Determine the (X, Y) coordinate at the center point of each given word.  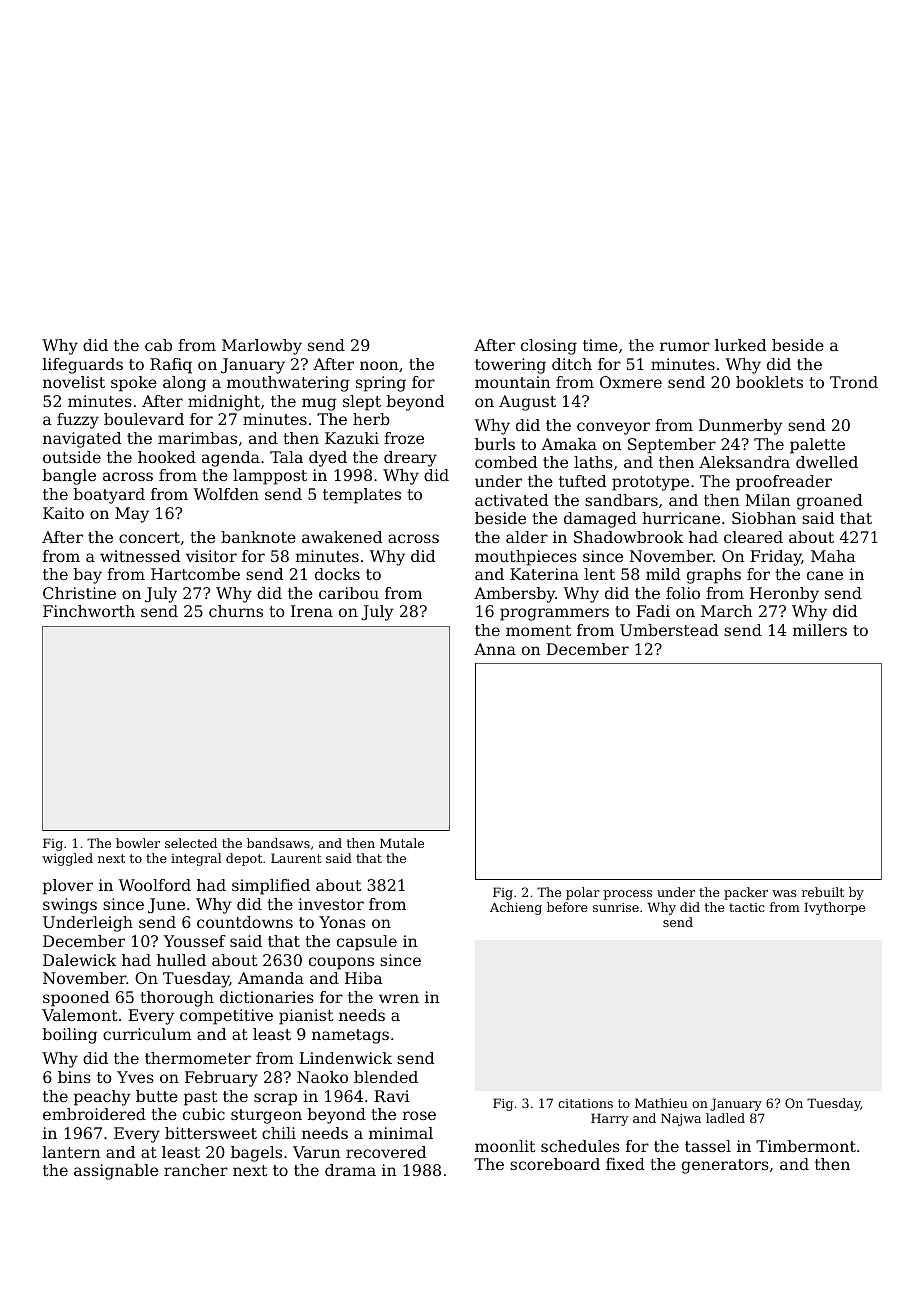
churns (236, 611)
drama (350, 1170)
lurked (740, 345)
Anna (495, 649)
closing (549, 347)
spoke (134, 384)
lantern (71, 1152)
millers (820, 630)
